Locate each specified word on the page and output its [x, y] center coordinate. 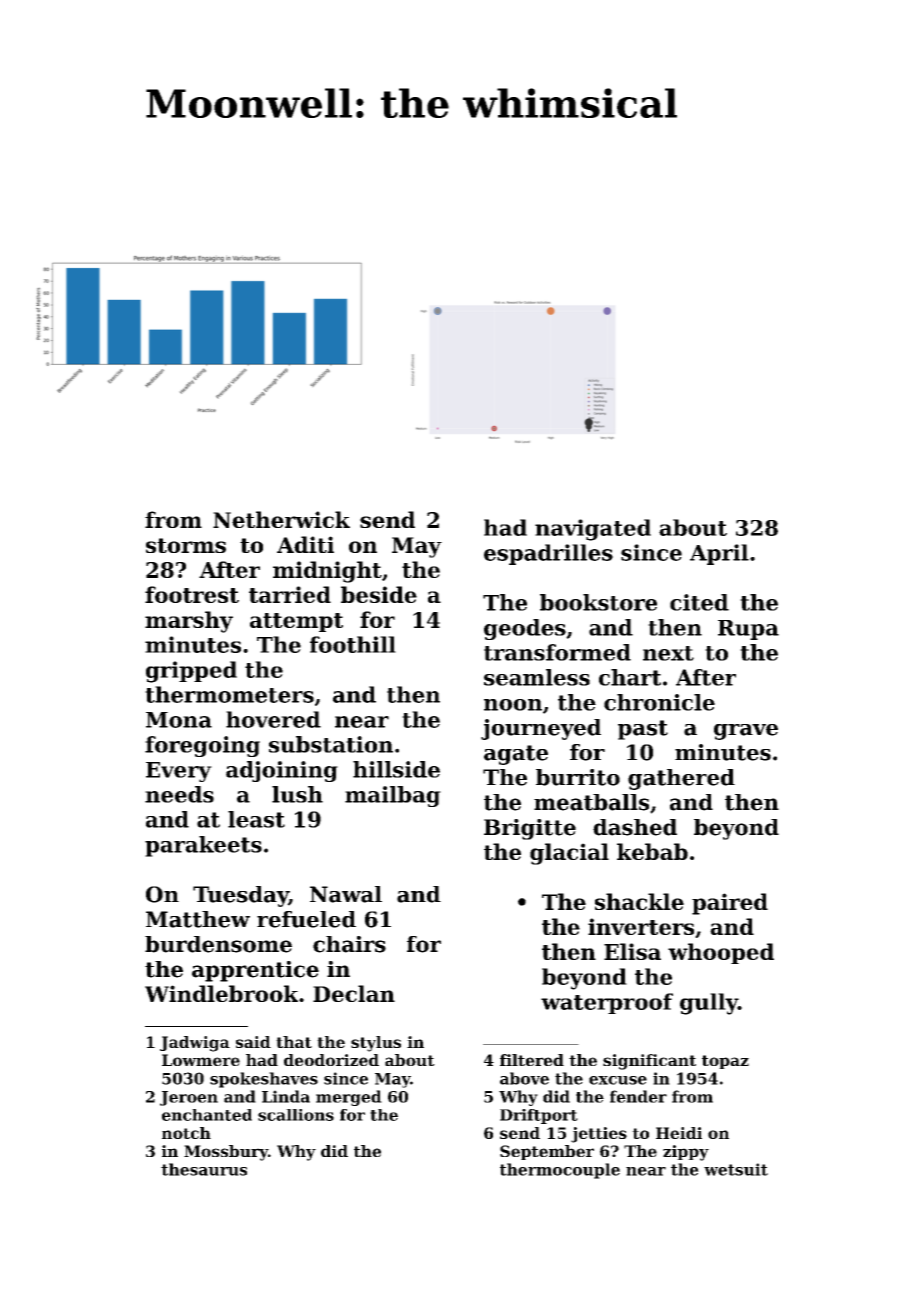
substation [331, 744]
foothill [353, 644]
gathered [681, 779]
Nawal [346, 894]
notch [186, 1133]
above [524, 1078]
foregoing [202, 746]
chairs [349, 944]
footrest [192, 594]
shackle [639, 901]
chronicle [659, 702]
